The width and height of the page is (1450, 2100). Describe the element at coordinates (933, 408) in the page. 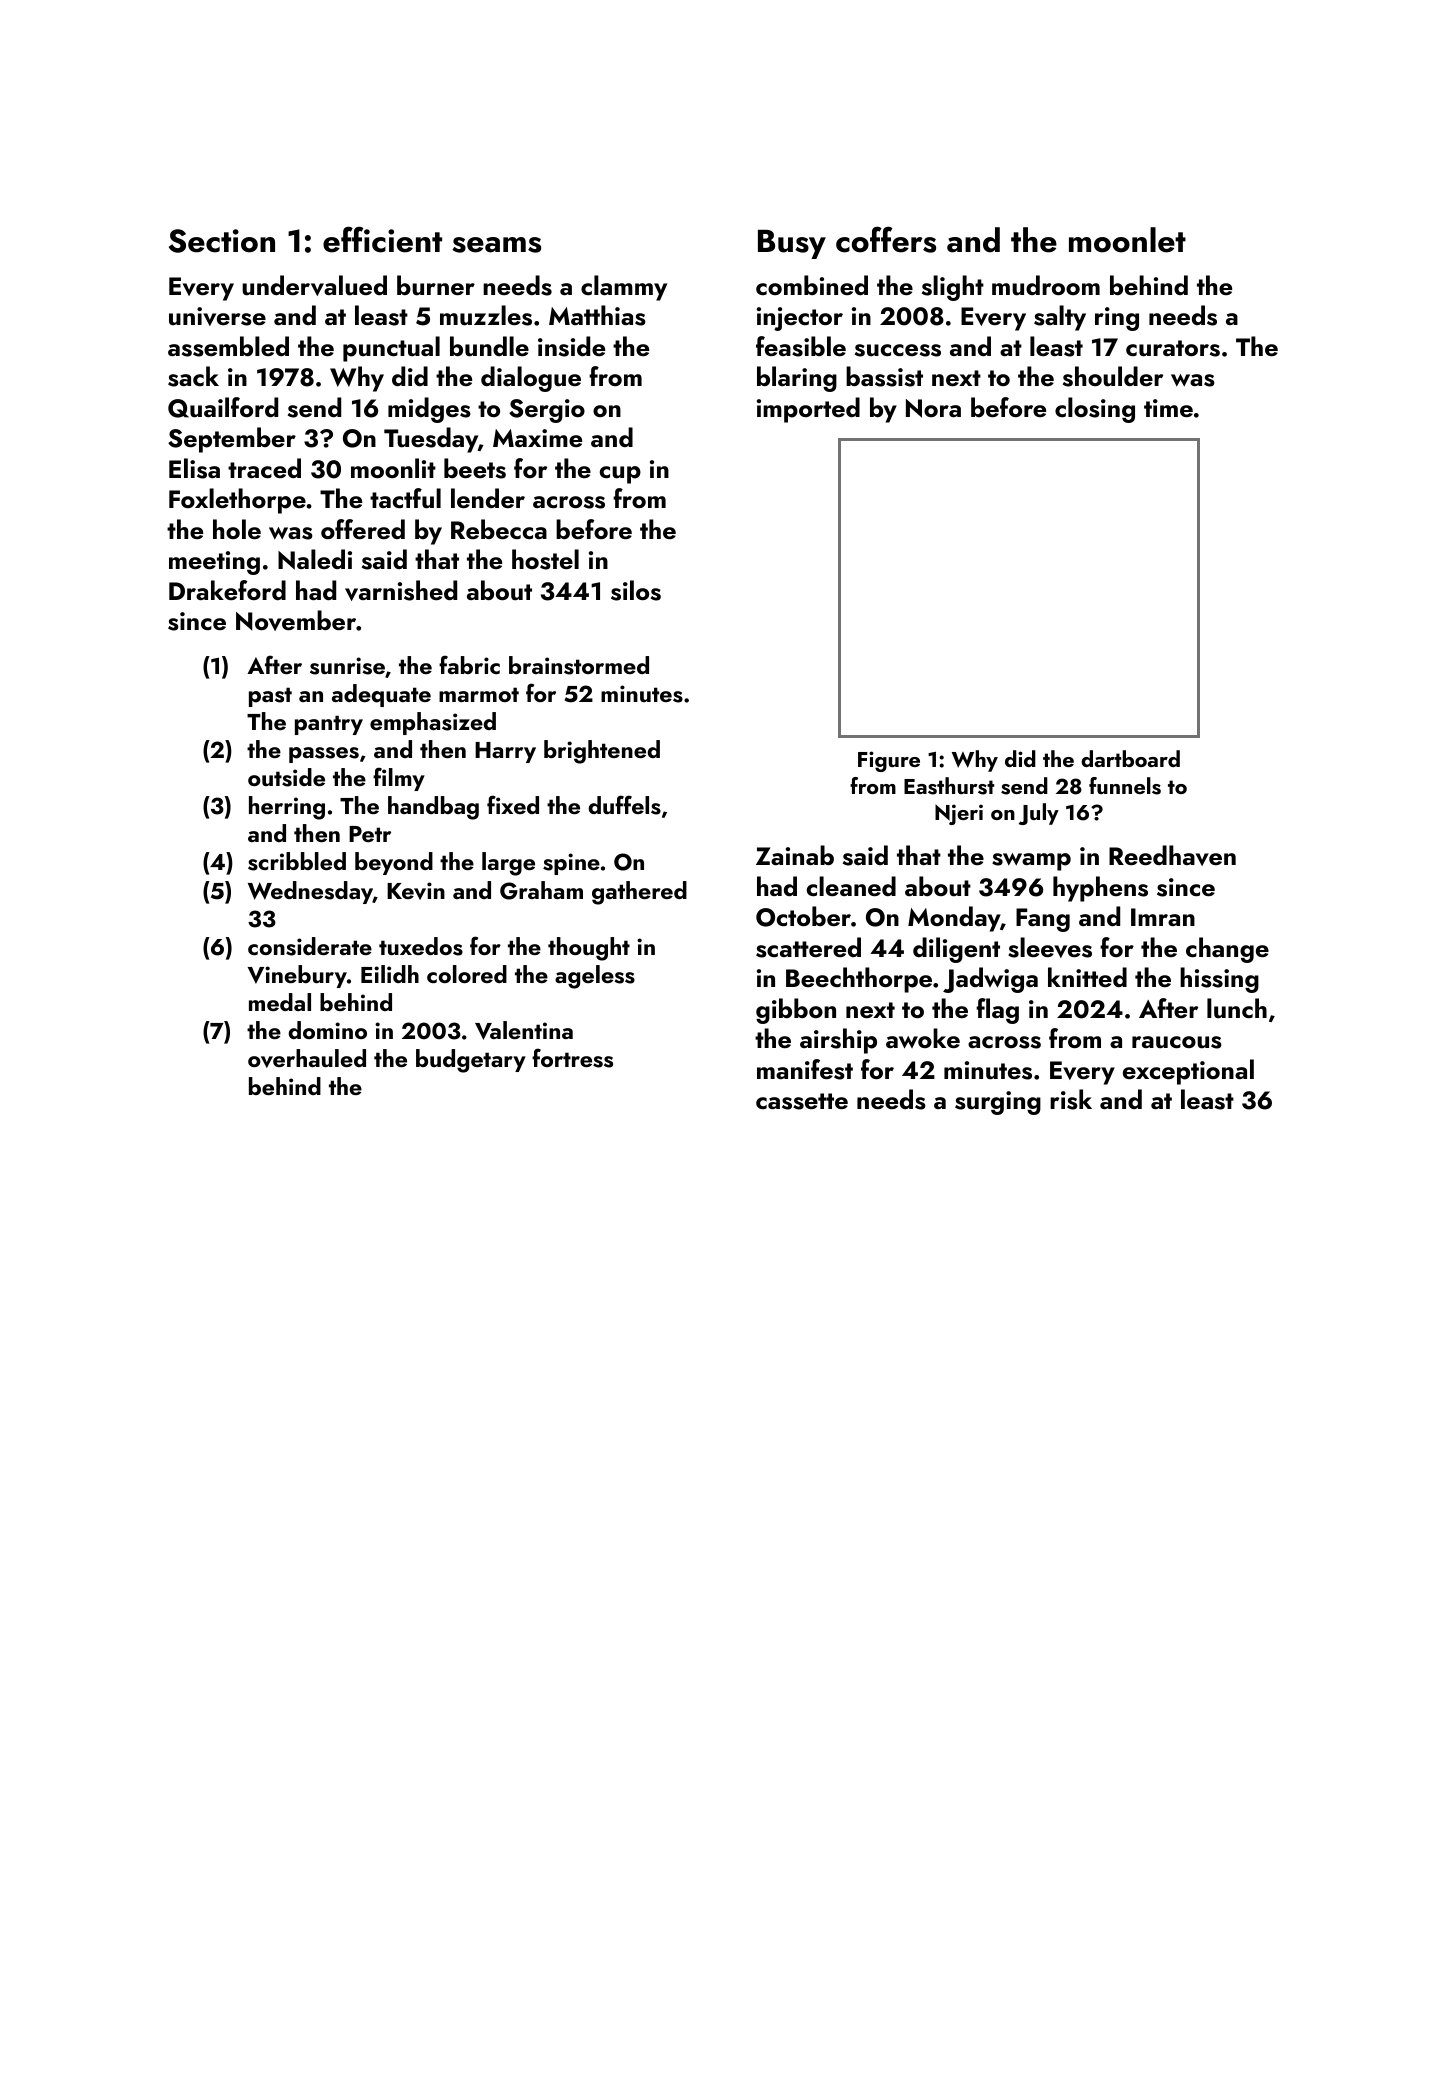

I see `Nora` at that location.
